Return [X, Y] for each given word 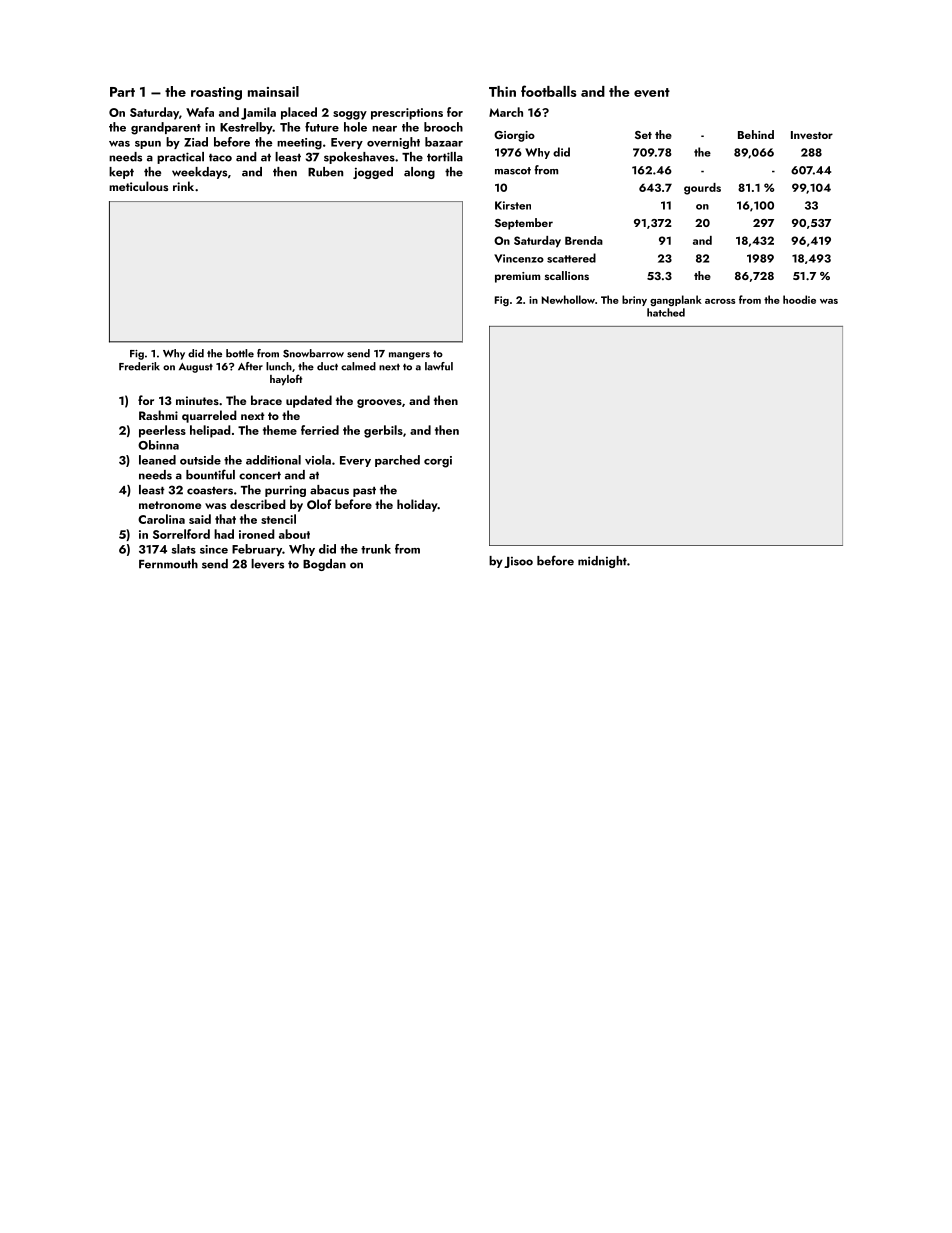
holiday [417, 505]
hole [355, 127]
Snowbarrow [313, 353]
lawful [439, 366]
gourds [702, 189]
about [294, 534]
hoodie [799, 299]
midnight [602, 562]
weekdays [199, 173]
